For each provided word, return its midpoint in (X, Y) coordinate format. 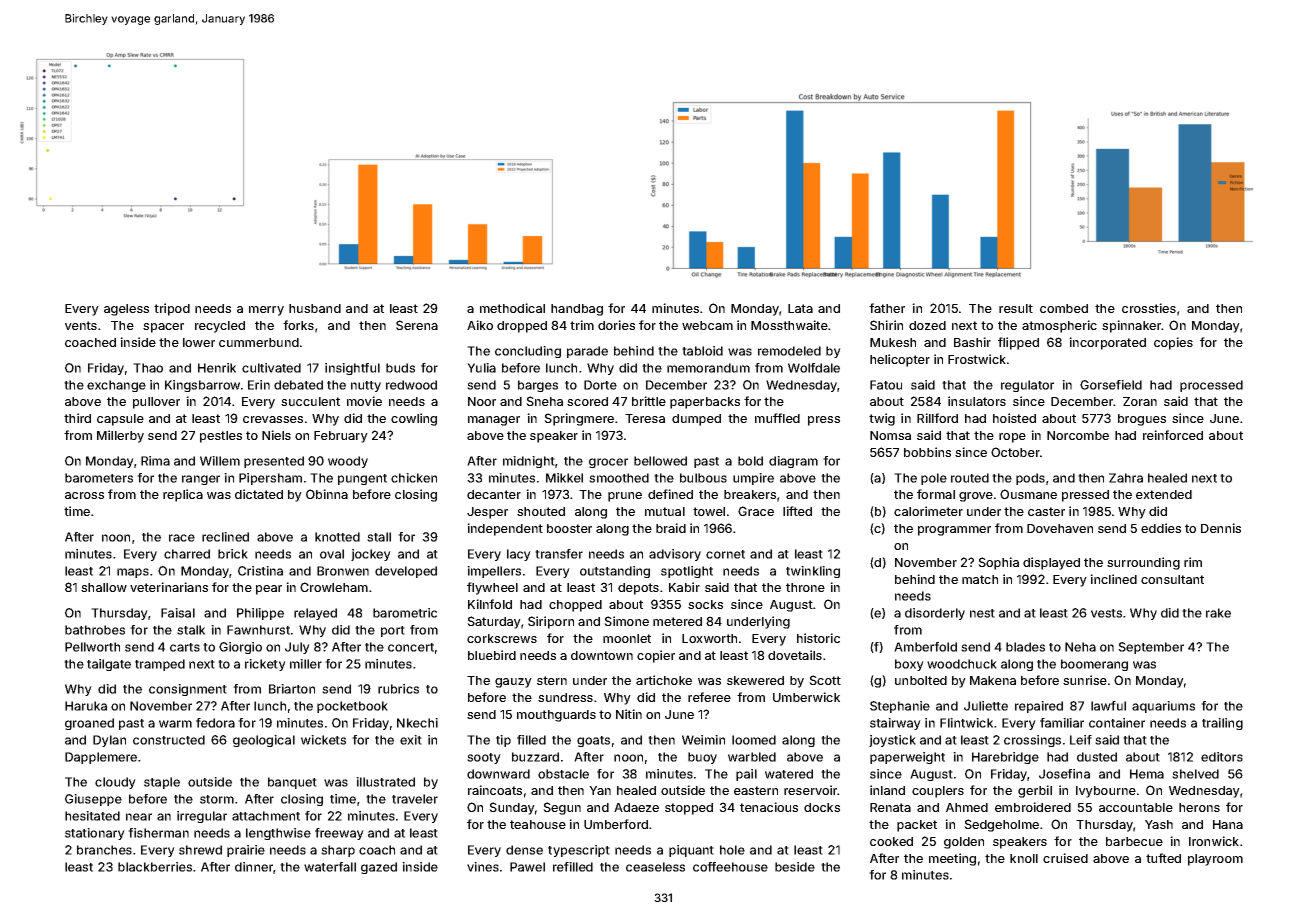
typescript (579, 851)
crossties (1149, 308)
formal (936, 494)
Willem (220, 461)
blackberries (155, 867)
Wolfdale (814, 368)
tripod (172, 309)
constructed (169, 740)
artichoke (664, 680)
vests (1106, 613)
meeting (952, 859)
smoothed (619, 478)
